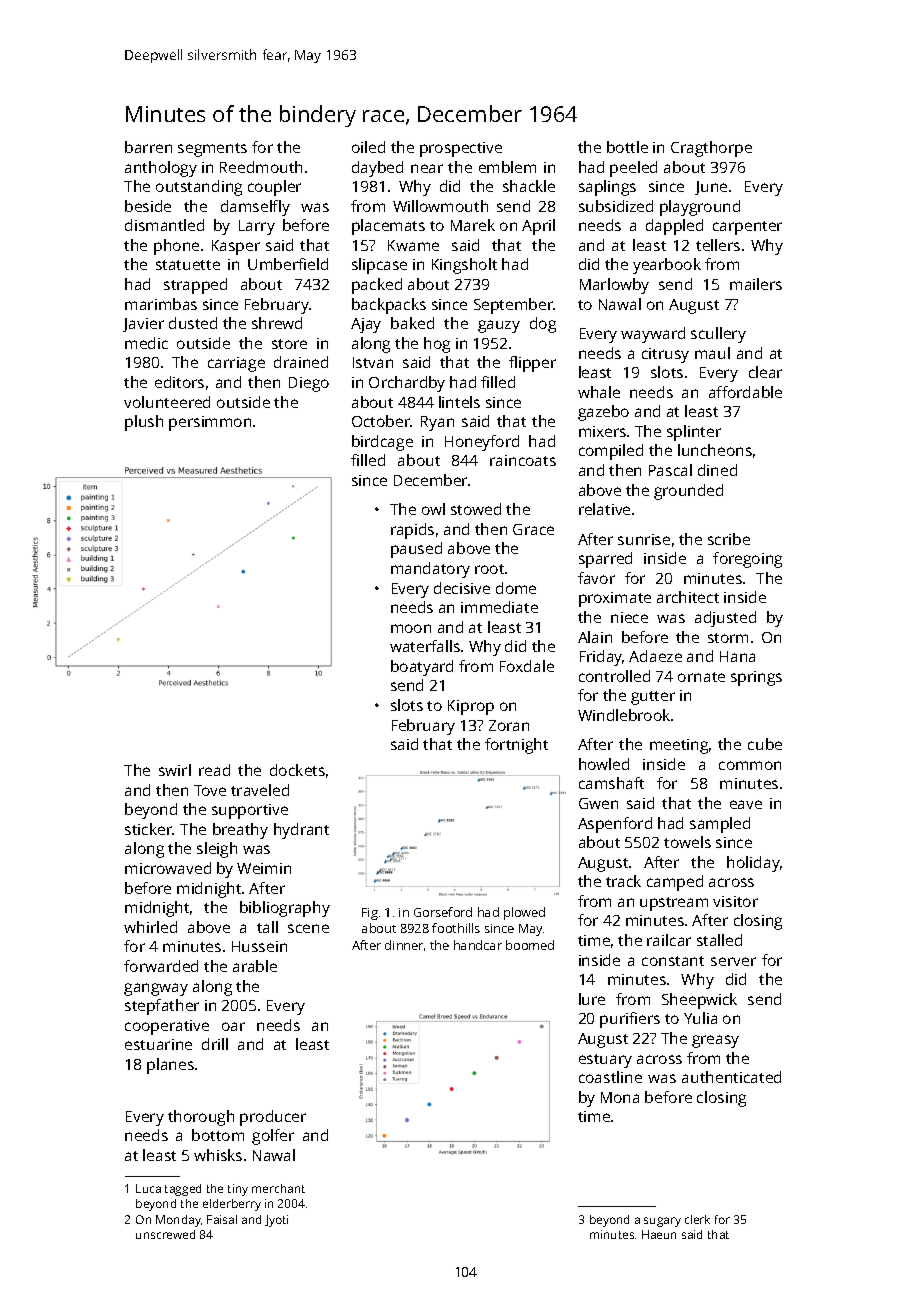 The width and height of the screenshot is (908, 1316). Describe the element at coordinates (478, 945) in the screenshot. I see `handcar` at that location.
